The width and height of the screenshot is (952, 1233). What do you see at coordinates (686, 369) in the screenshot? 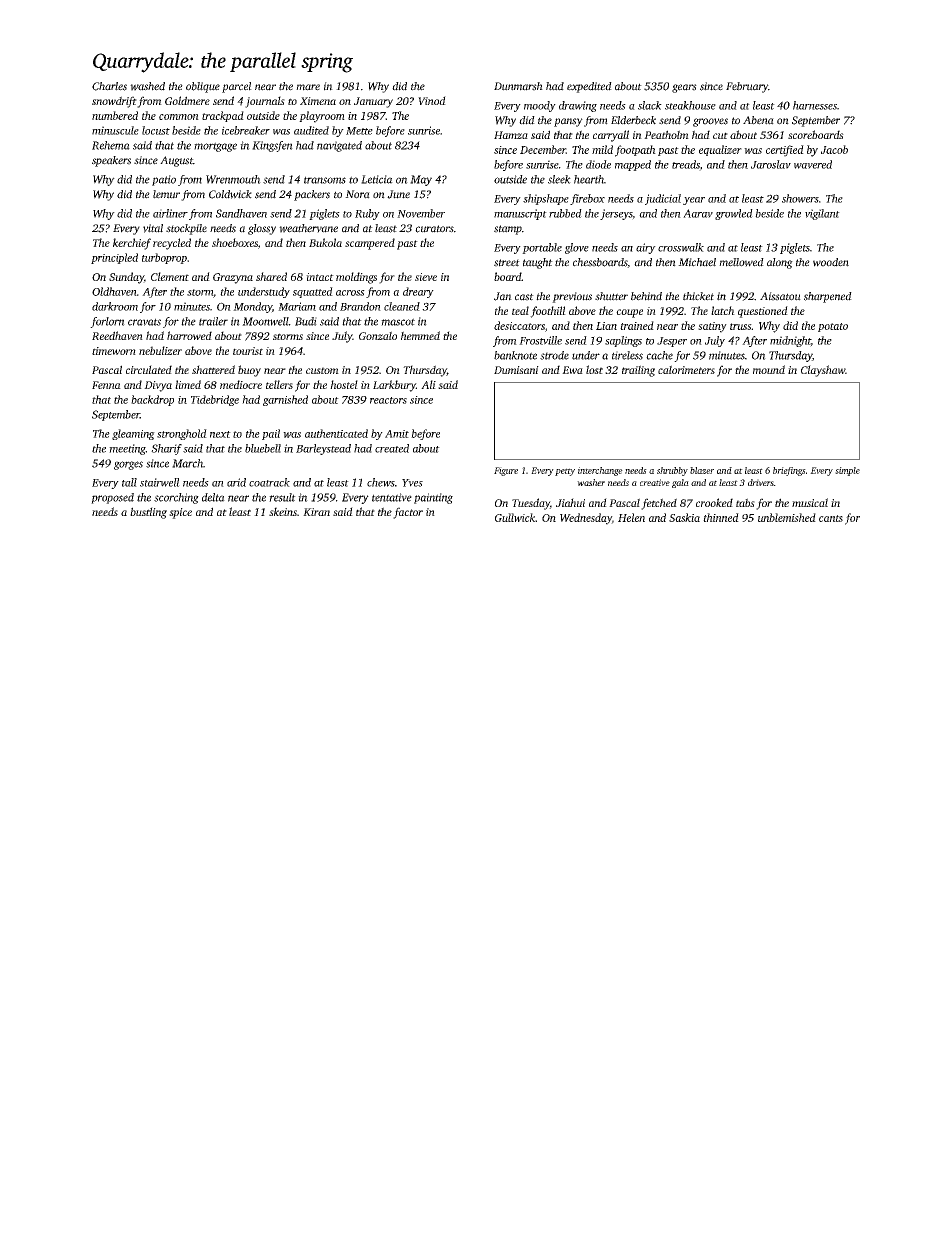
I see `calorimeters` at bounding box center [686, 369].
